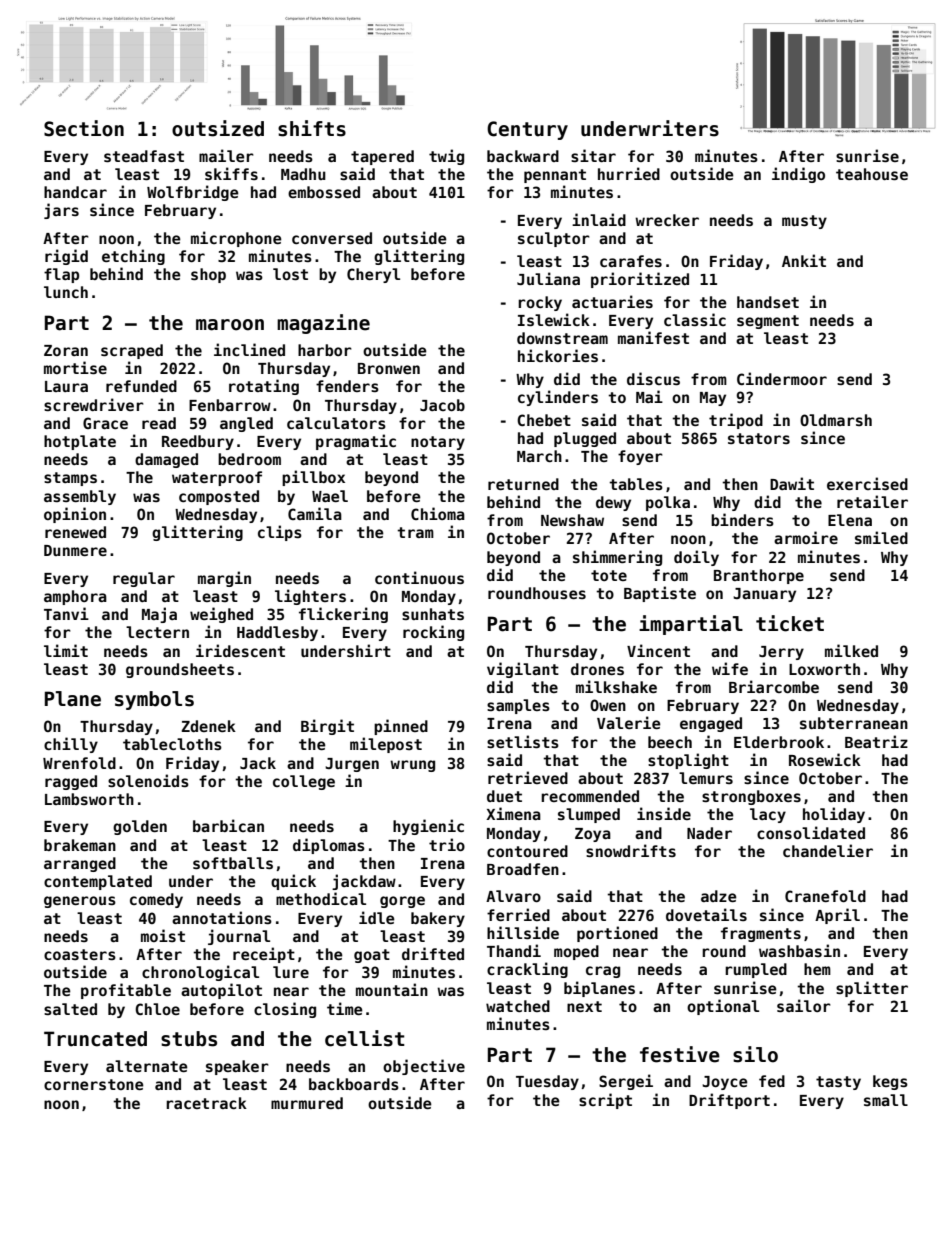 This image has width=952, height=1233. I want to click on stators, so click(759, 438).
